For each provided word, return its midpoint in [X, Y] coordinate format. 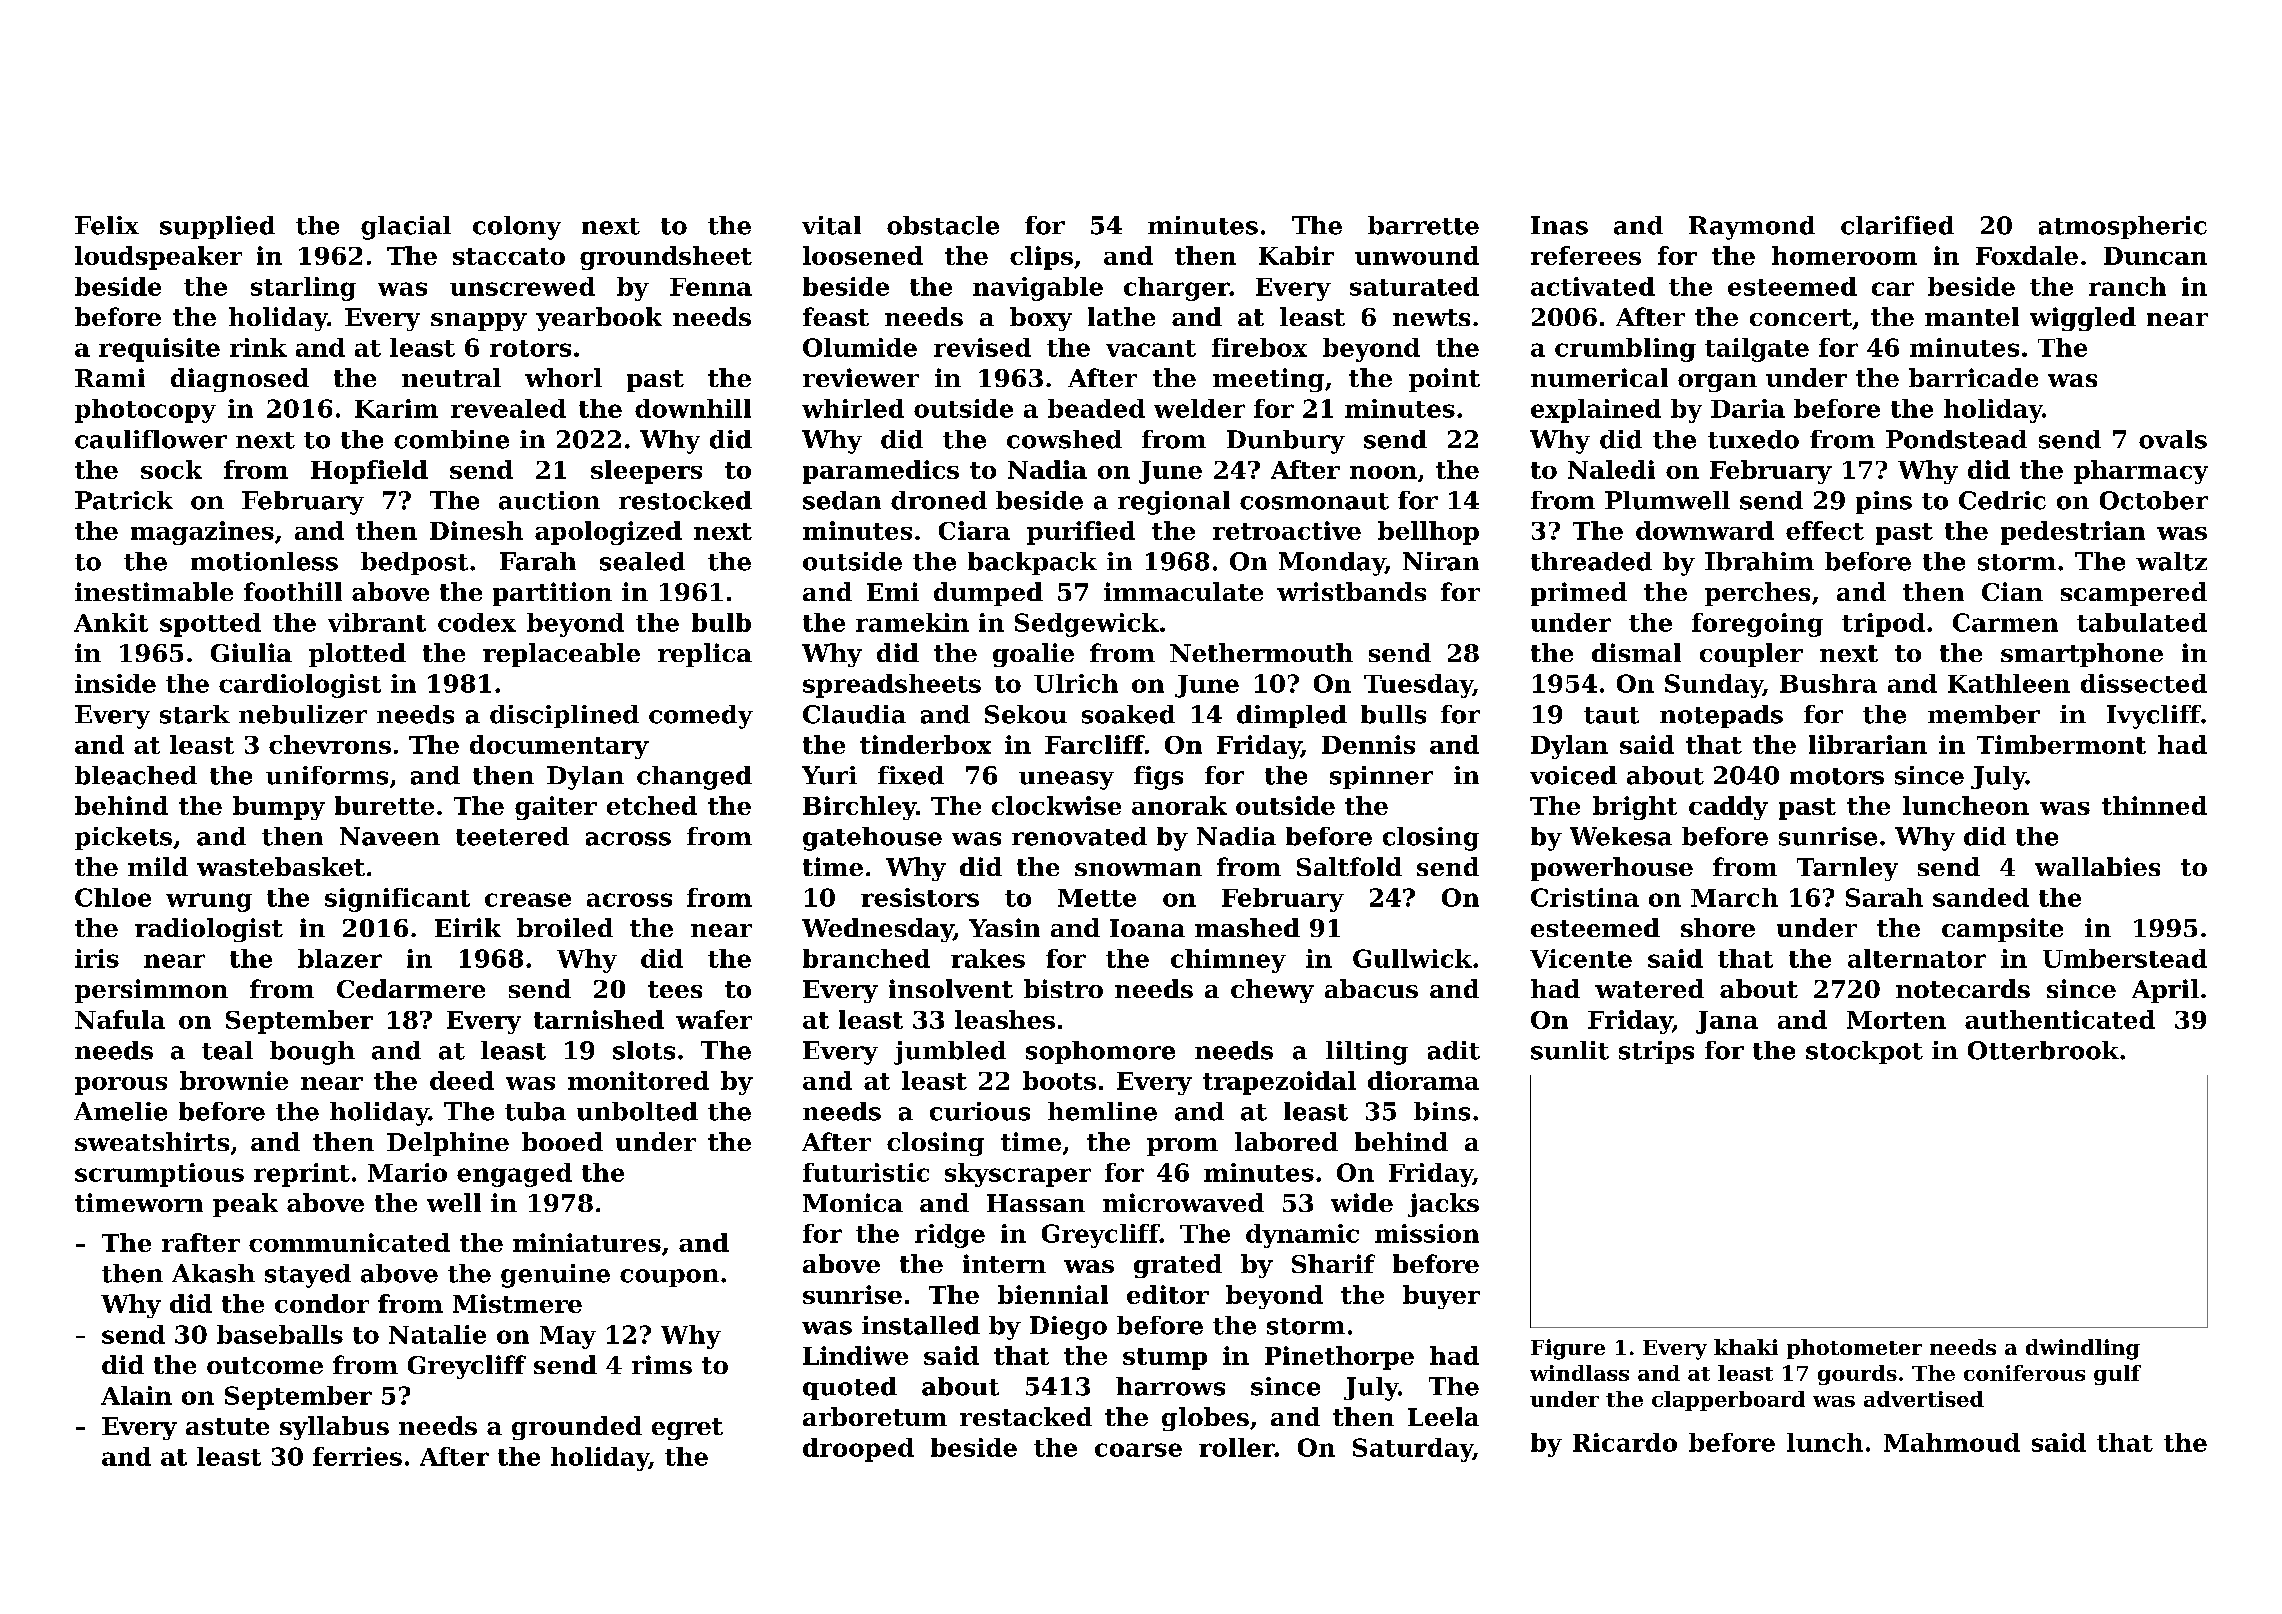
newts [1431, 317]
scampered [2134, 594]
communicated [349, 1242]
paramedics [881, 472]
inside [115, 683]
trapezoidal [1279, 1083]
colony [517, 228]
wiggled [2083, 319]
